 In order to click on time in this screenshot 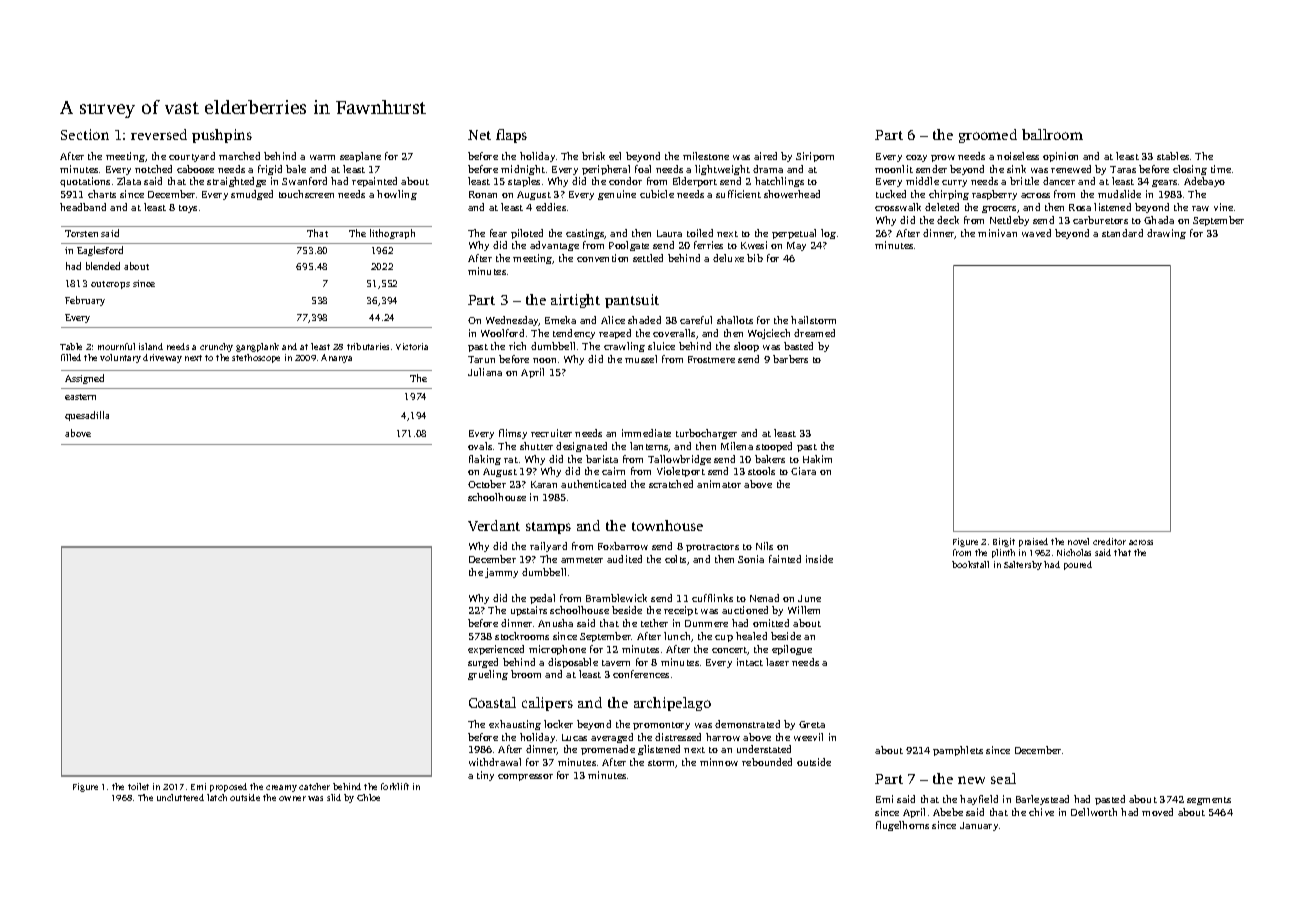, I will do `click(1221, 169)`.
